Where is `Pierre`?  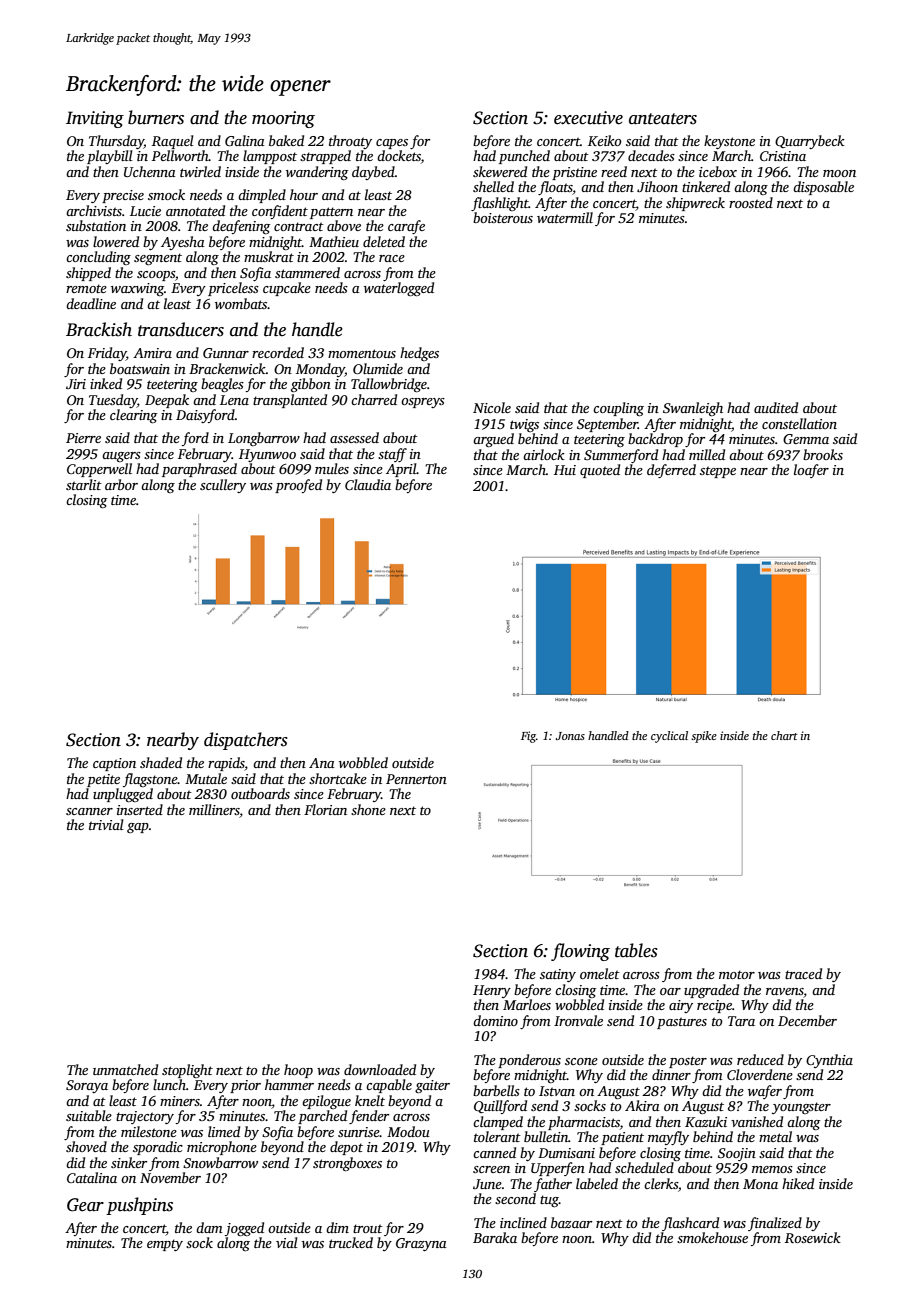 Pierre is located at coordinates (83, 438).
